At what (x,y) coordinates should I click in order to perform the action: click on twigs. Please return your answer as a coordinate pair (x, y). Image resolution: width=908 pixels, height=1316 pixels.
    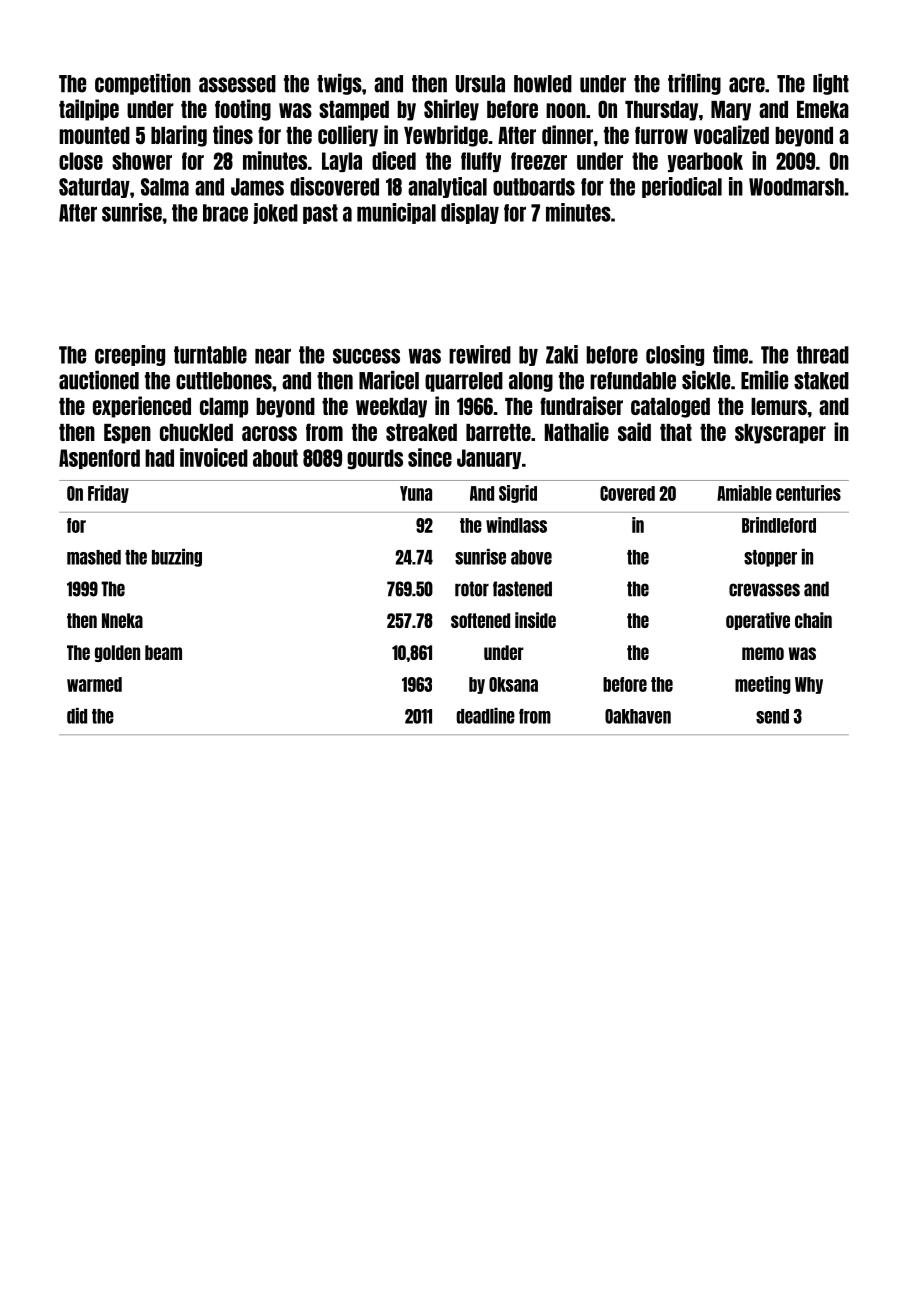
    Looking at the image, I should click on (339, 84).
